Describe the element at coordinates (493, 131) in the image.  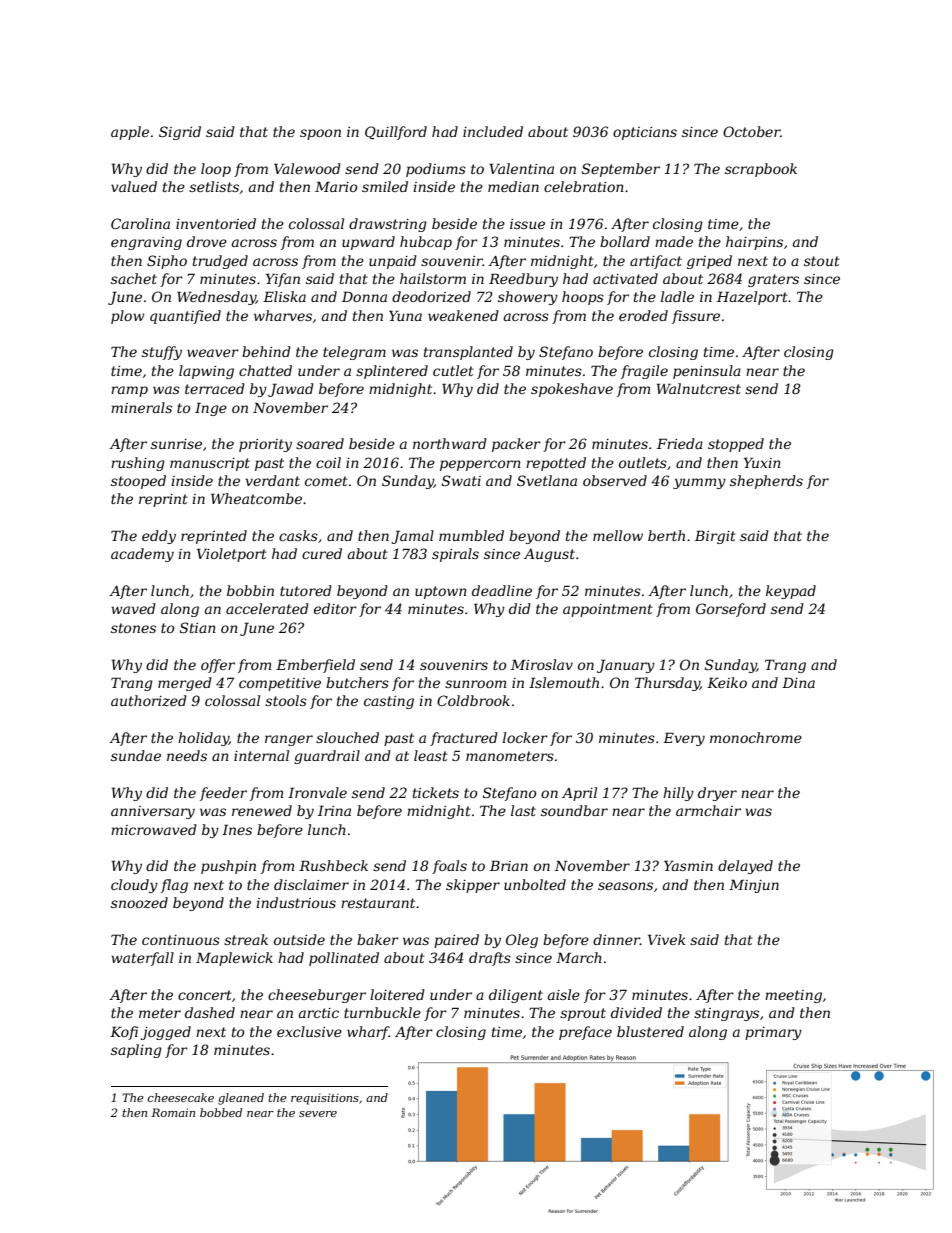
I see `included` at that location.
